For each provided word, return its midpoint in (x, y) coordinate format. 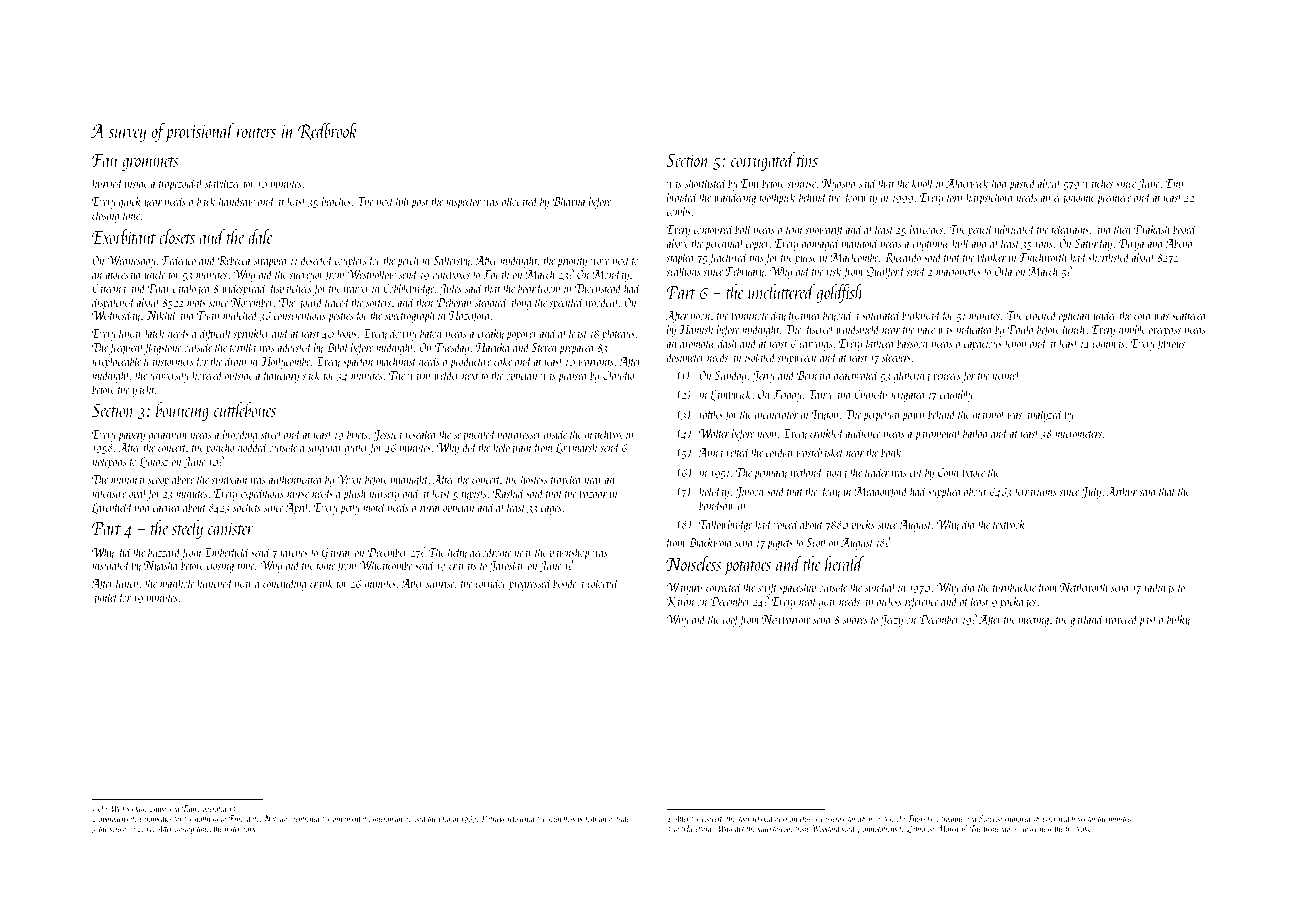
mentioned (305, 818)
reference (921, 602)
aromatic (697, 343)
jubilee (1028, 829)
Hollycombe (285, 362)
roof (731, 620)
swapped (271, 261)
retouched (521, 818)
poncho (220, 448)
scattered (1190, 315)
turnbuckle (1014, 587)
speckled (566, 303)
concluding (285, 584)
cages (551, 510)
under (1105, 315)
